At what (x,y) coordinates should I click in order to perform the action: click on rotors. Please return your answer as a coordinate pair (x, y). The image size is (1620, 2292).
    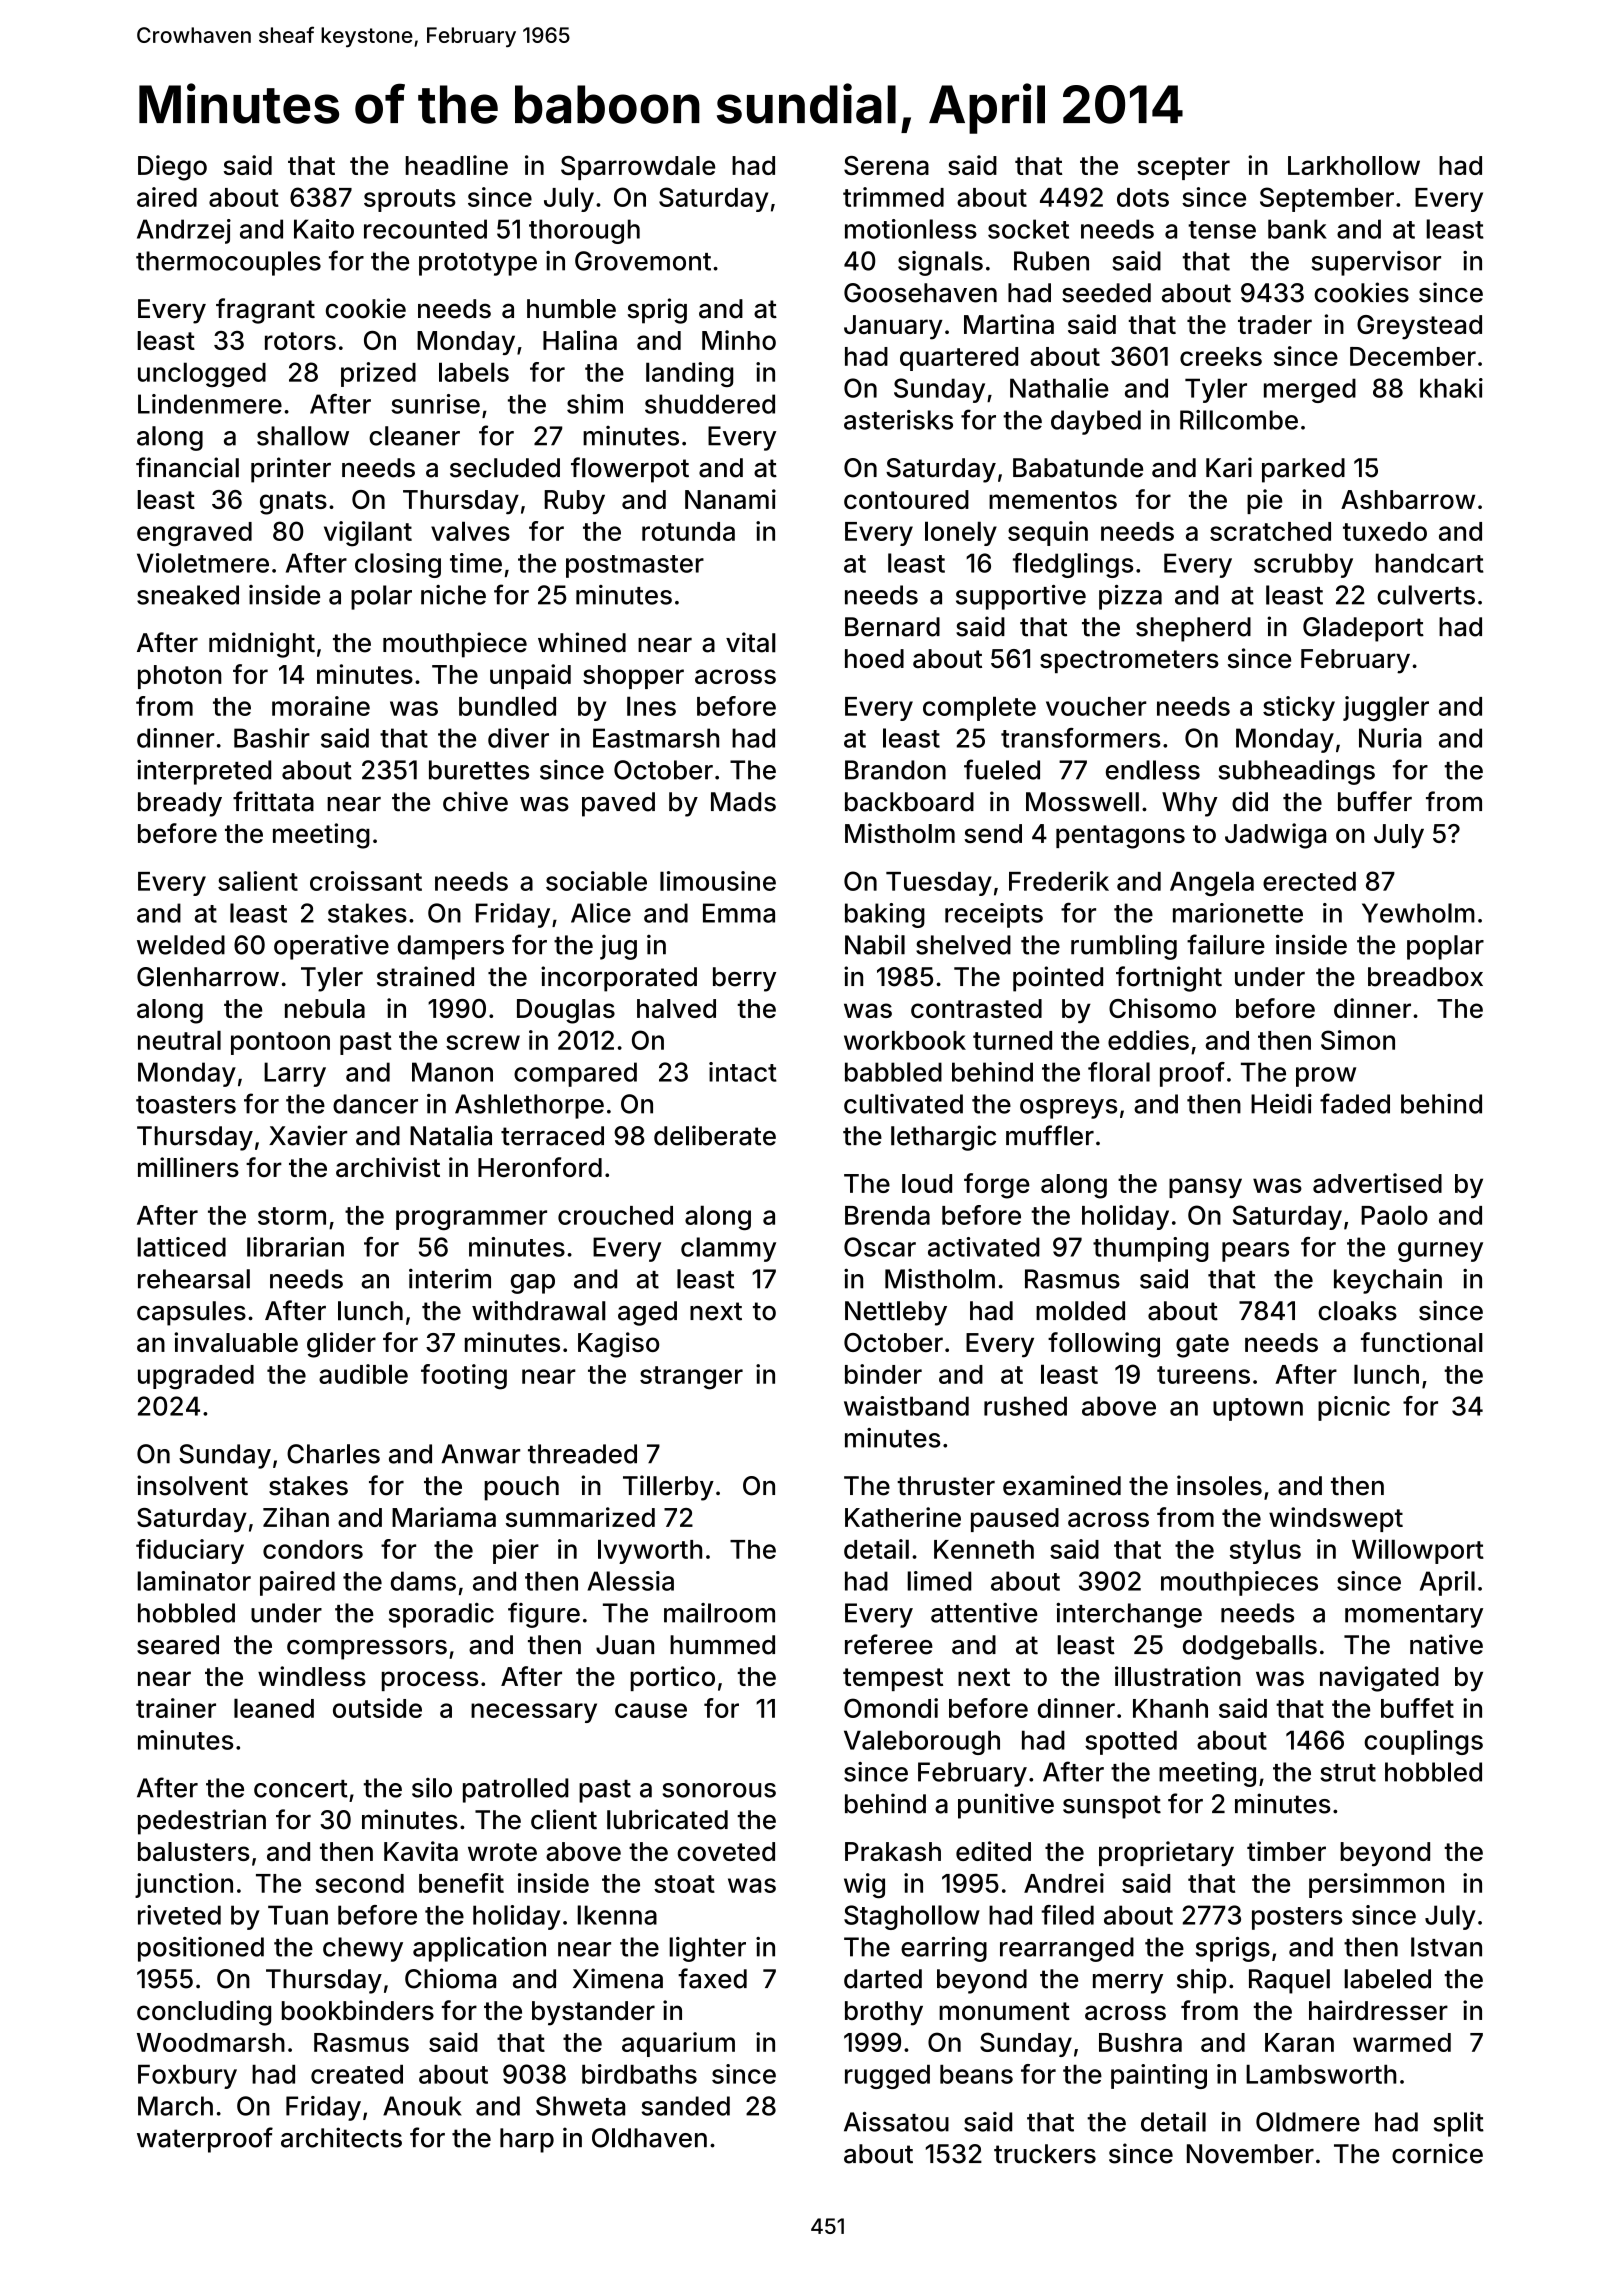
    Looking at the image, I should click on (300, 341).
